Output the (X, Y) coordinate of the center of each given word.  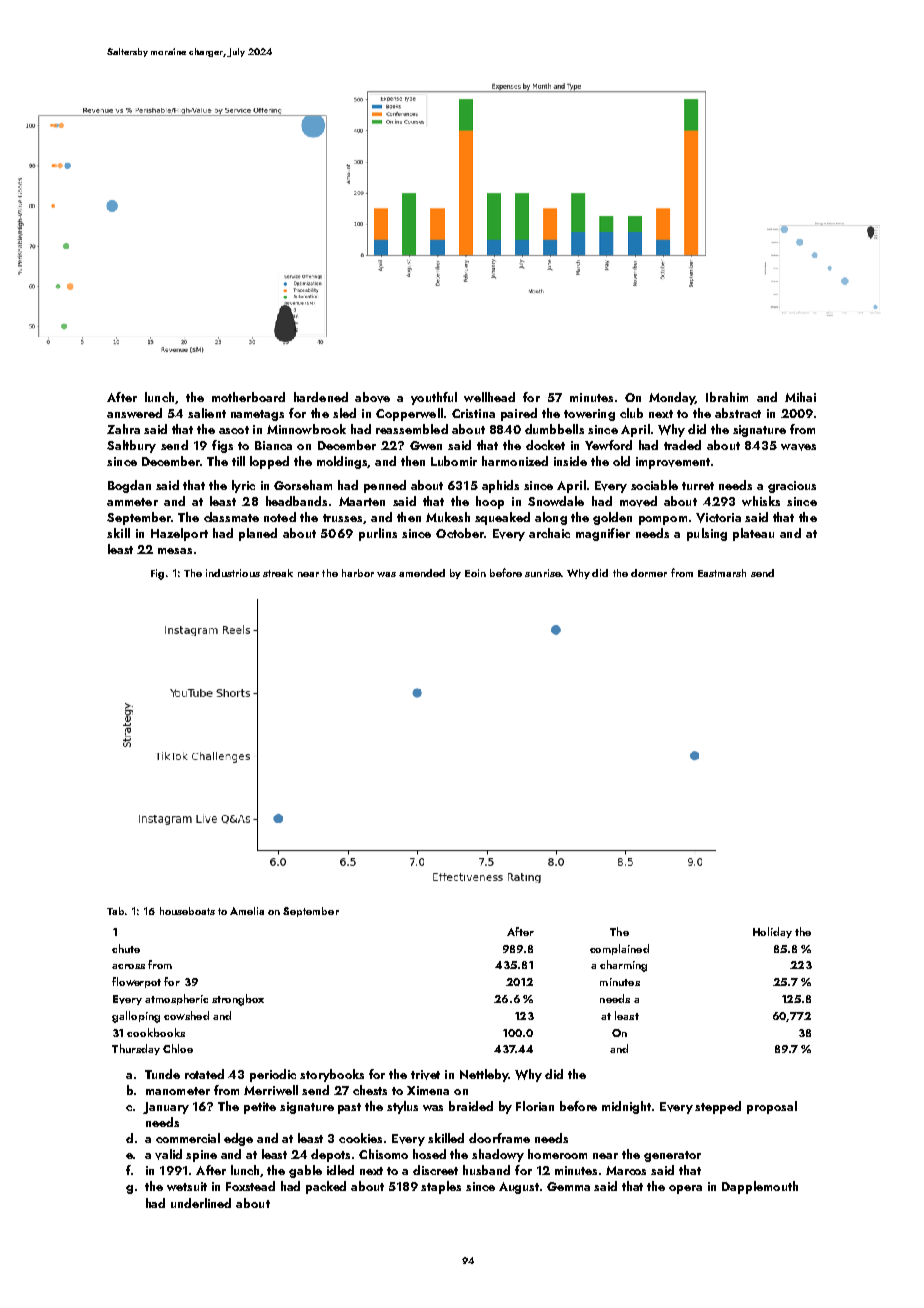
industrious (233, 573)
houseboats (187, 911)
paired (519, 414)
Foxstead (250, 1186)
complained (619, 949)
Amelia (247, 911)
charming (623, 966)
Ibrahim (727, 397)
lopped (269, 462)
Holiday (772, 932)
